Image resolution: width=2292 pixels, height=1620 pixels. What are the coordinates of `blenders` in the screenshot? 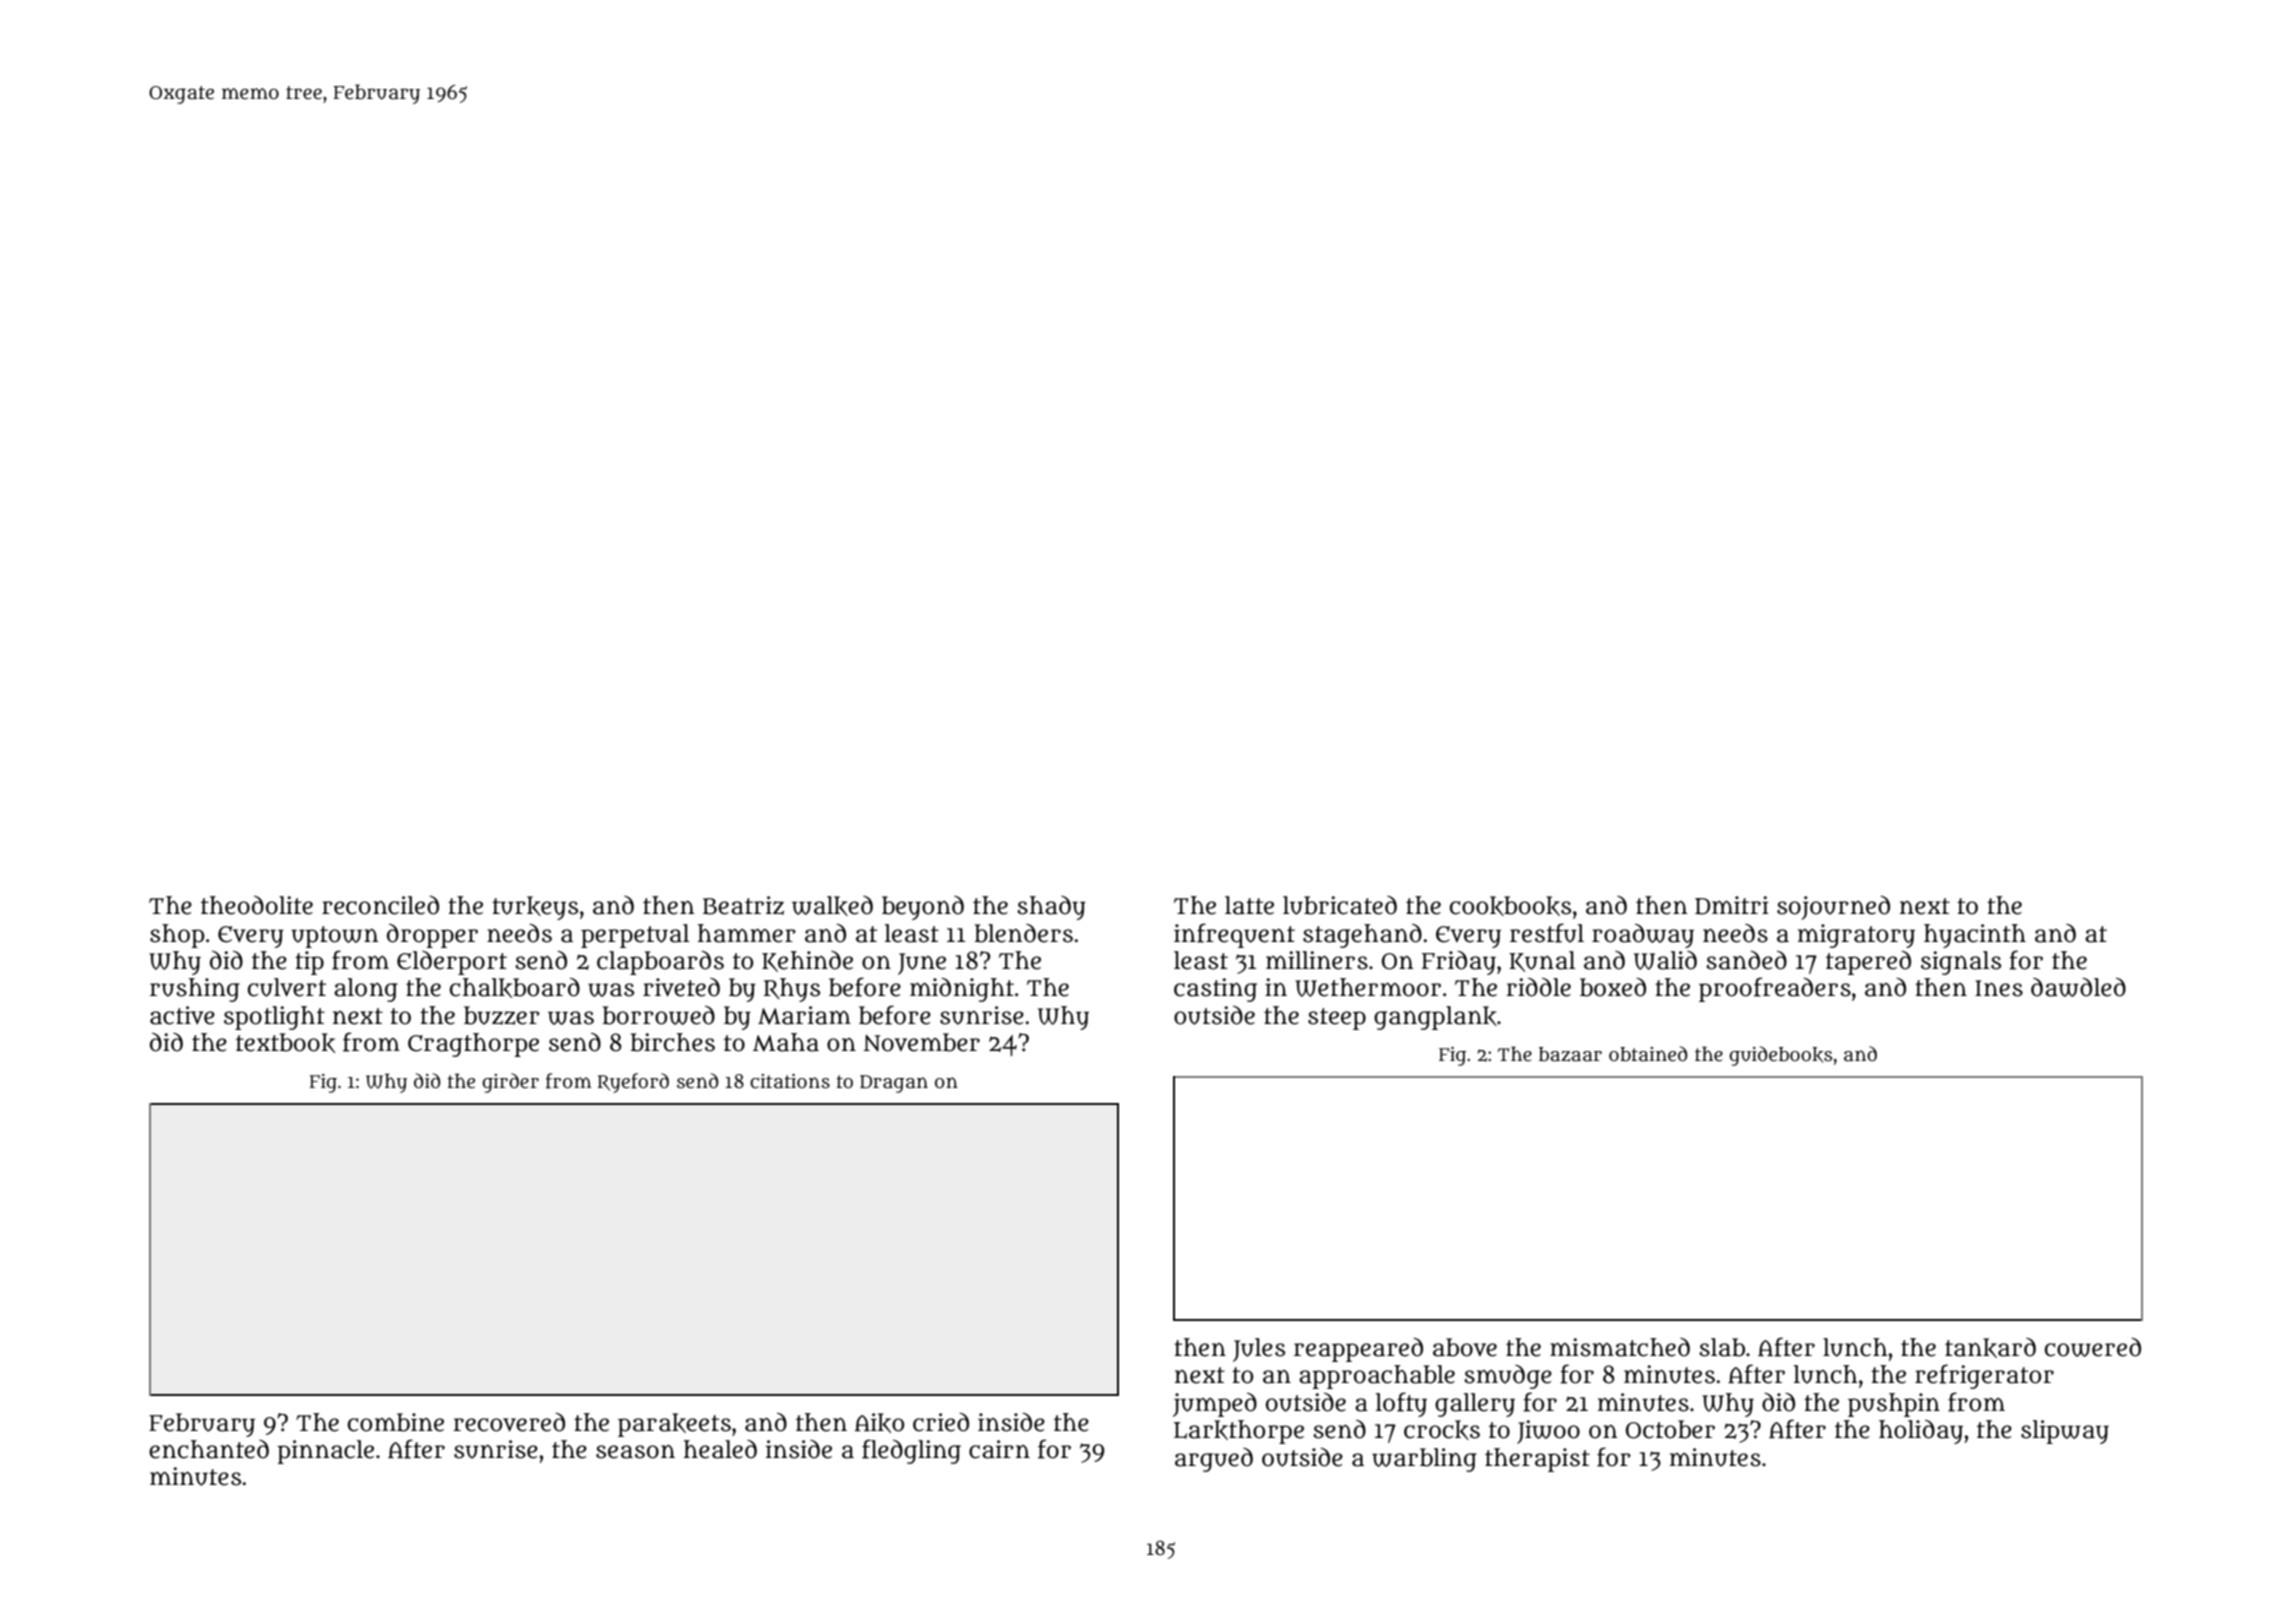 It's located at (1023, 933).
